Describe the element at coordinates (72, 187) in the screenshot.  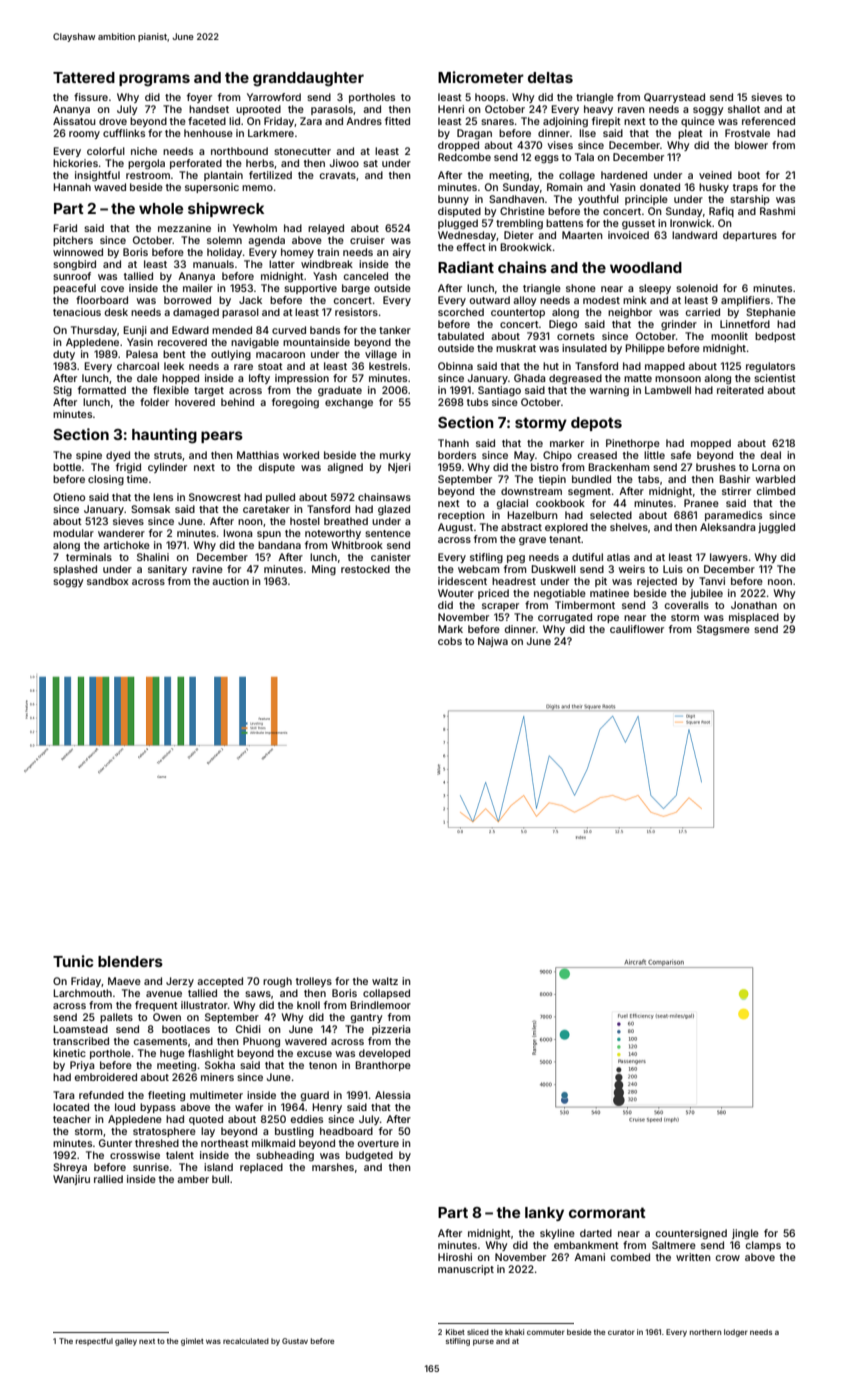
I see `Hannah` at that location.
